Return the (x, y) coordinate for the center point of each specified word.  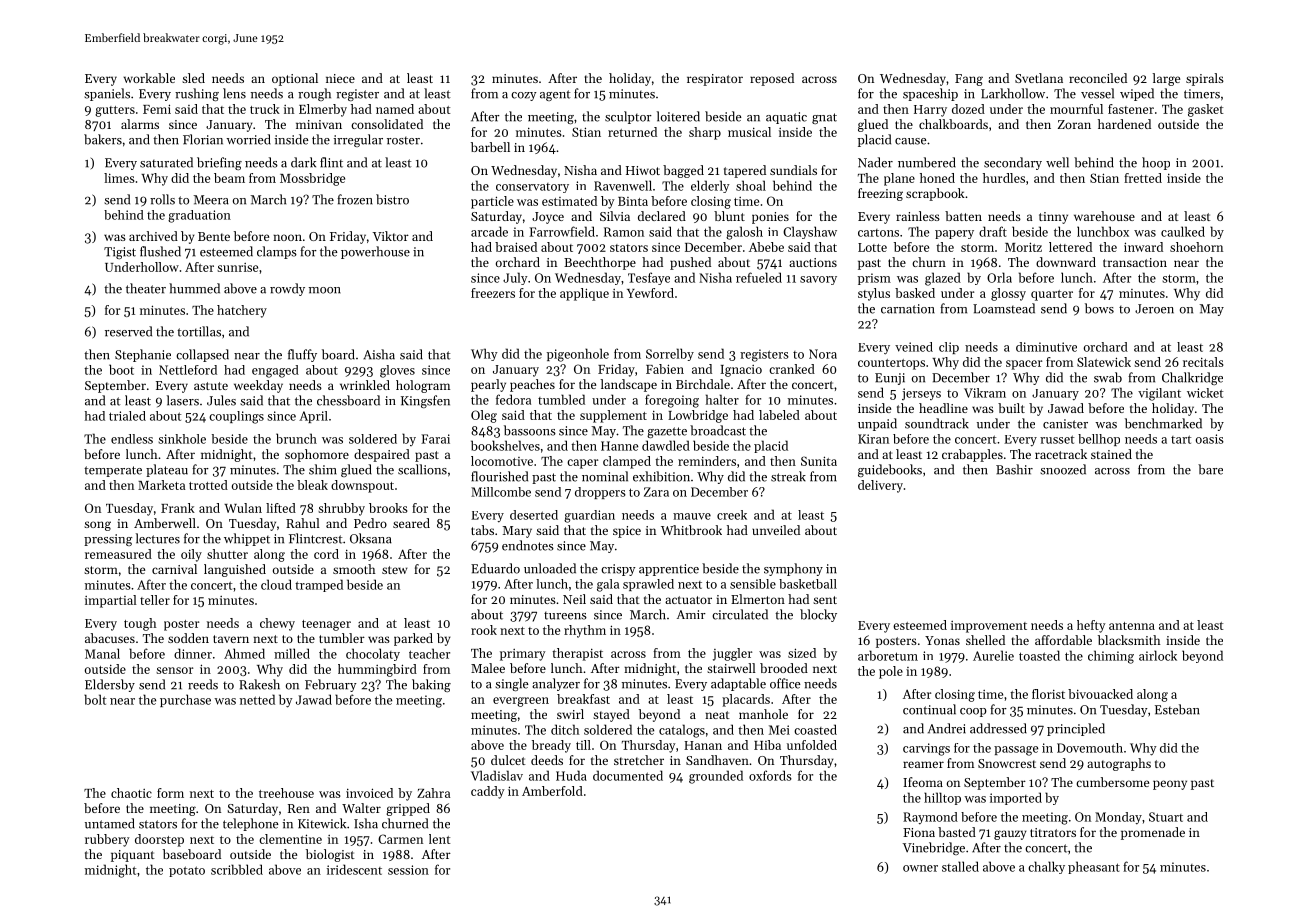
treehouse (286, 793)
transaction (1135, 262)
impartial (111, 601)
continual (929, 709)
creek (732, 515)
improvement (989, 627)
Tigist (120, 253)
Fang (969, 80)
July (515, 278)
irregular (358, 140)
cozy (524, 96)
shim (323, 469)
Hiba (767, 745)
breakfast (583, 699)
